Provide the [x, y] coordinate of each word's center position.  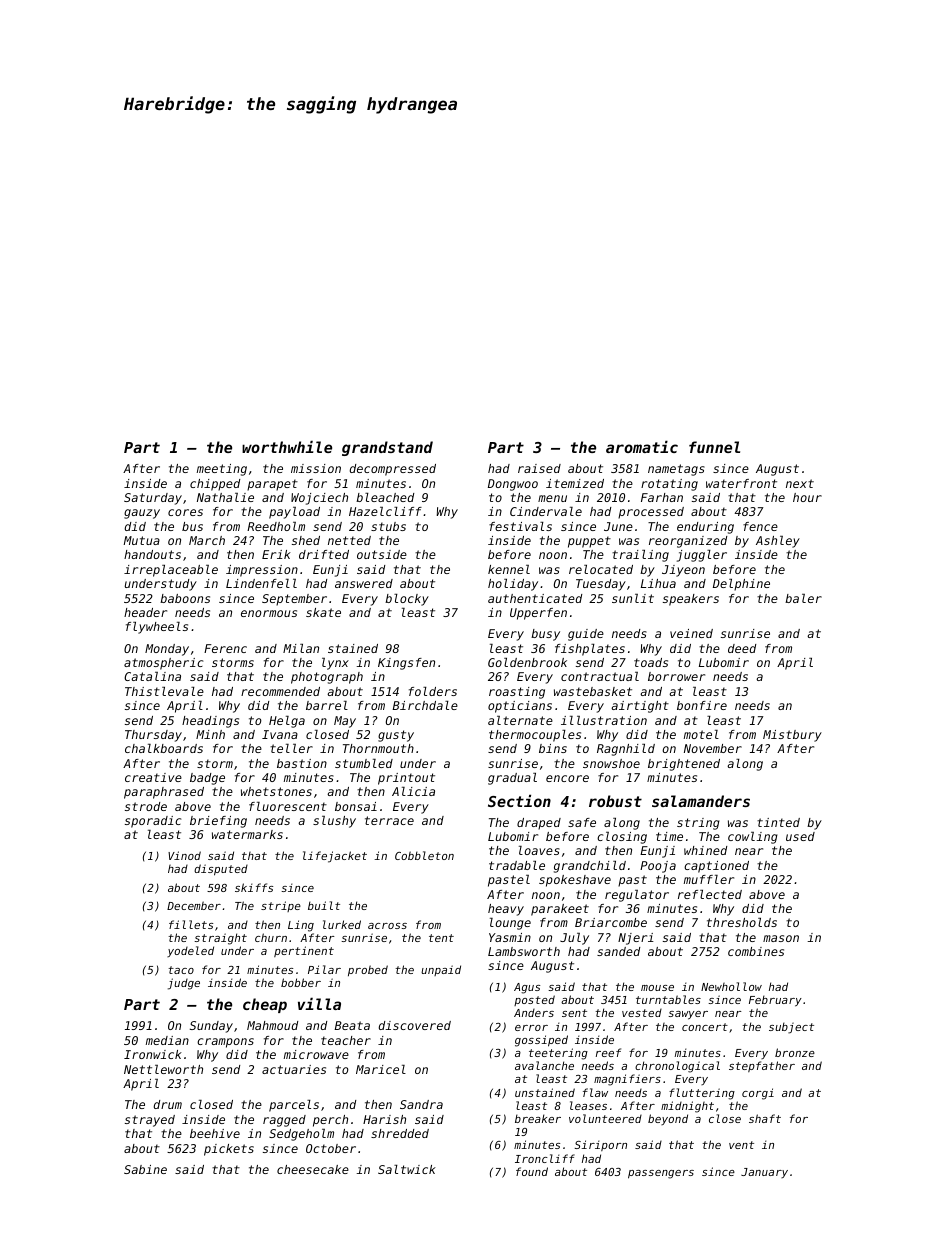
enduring [705, 528]
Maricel [381, 1069]
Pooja [658, 867]
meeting [222, 470]
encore [567, 778]
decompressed [393, 470]
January [764, 1173]
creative [153, 777]
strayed [150, 1121]
